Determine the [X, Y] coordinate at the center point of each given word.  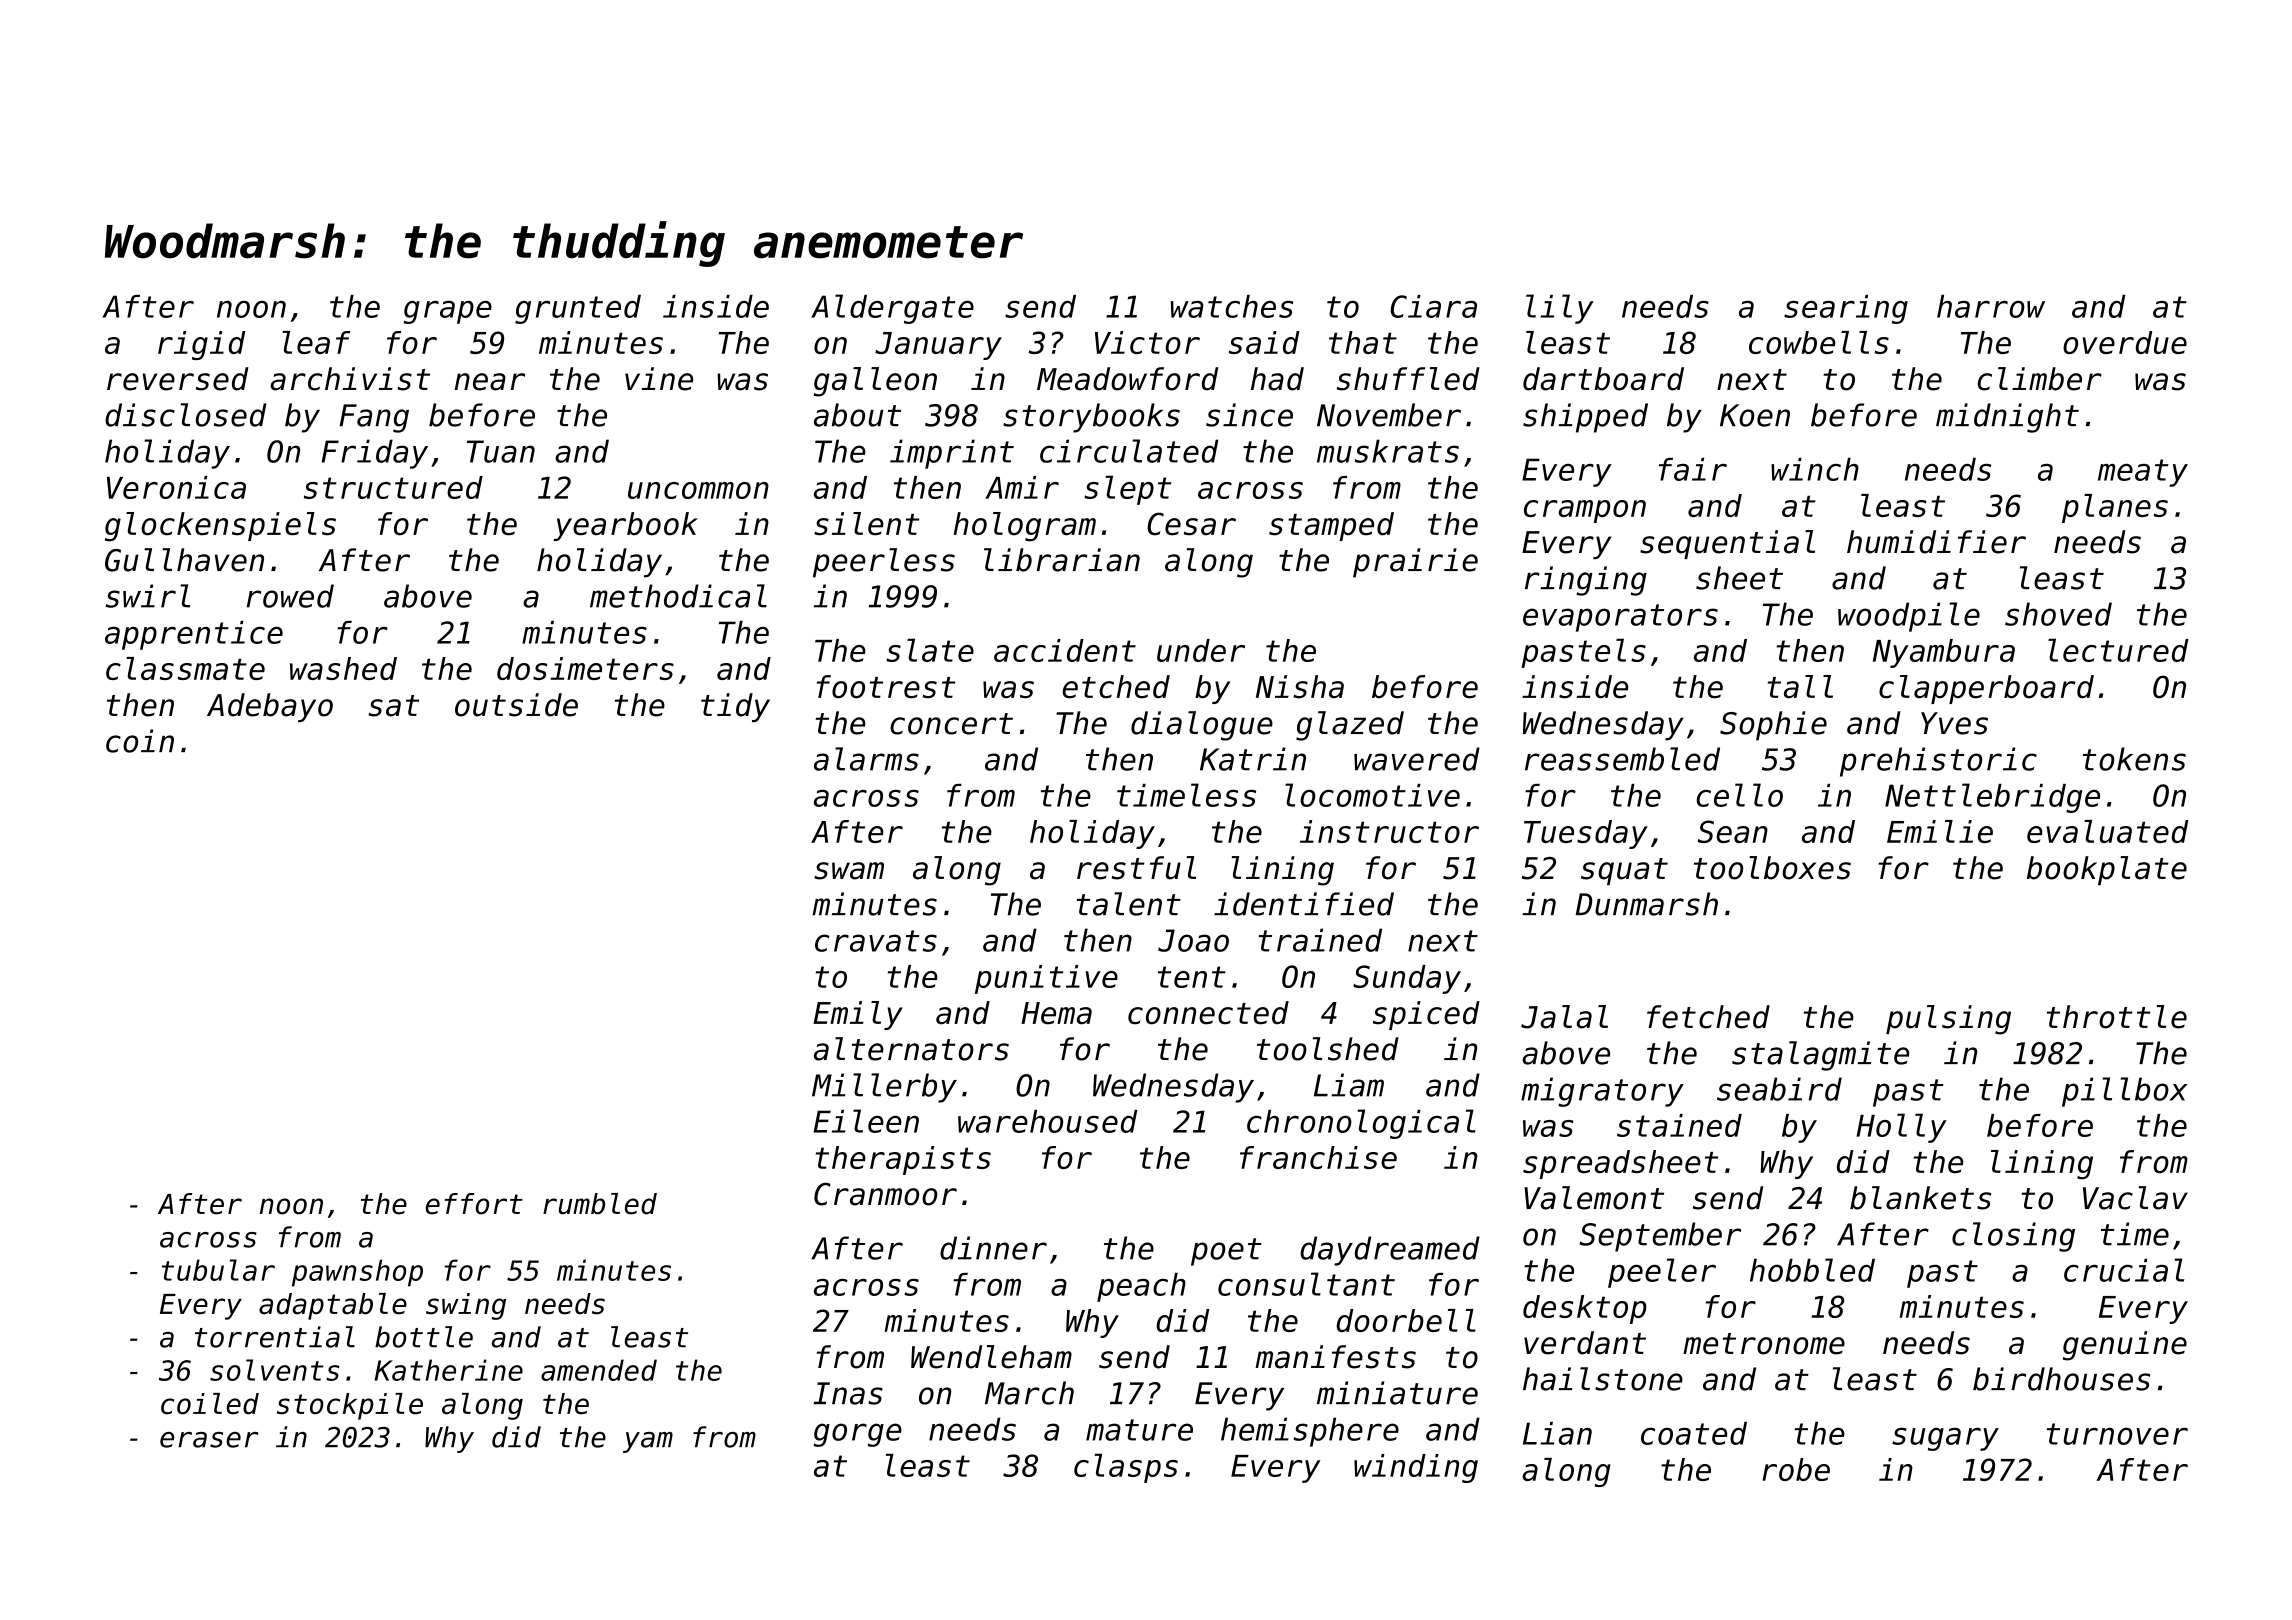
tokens [2134, 759]
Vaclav [2135, 1198]
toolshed [1328, 1049]
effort [474, 1204]
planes [2115, 508]
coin [140, 741]
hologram [1024, 527]
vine [659, 379]
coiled [210, 1404]
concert [951, 724]
